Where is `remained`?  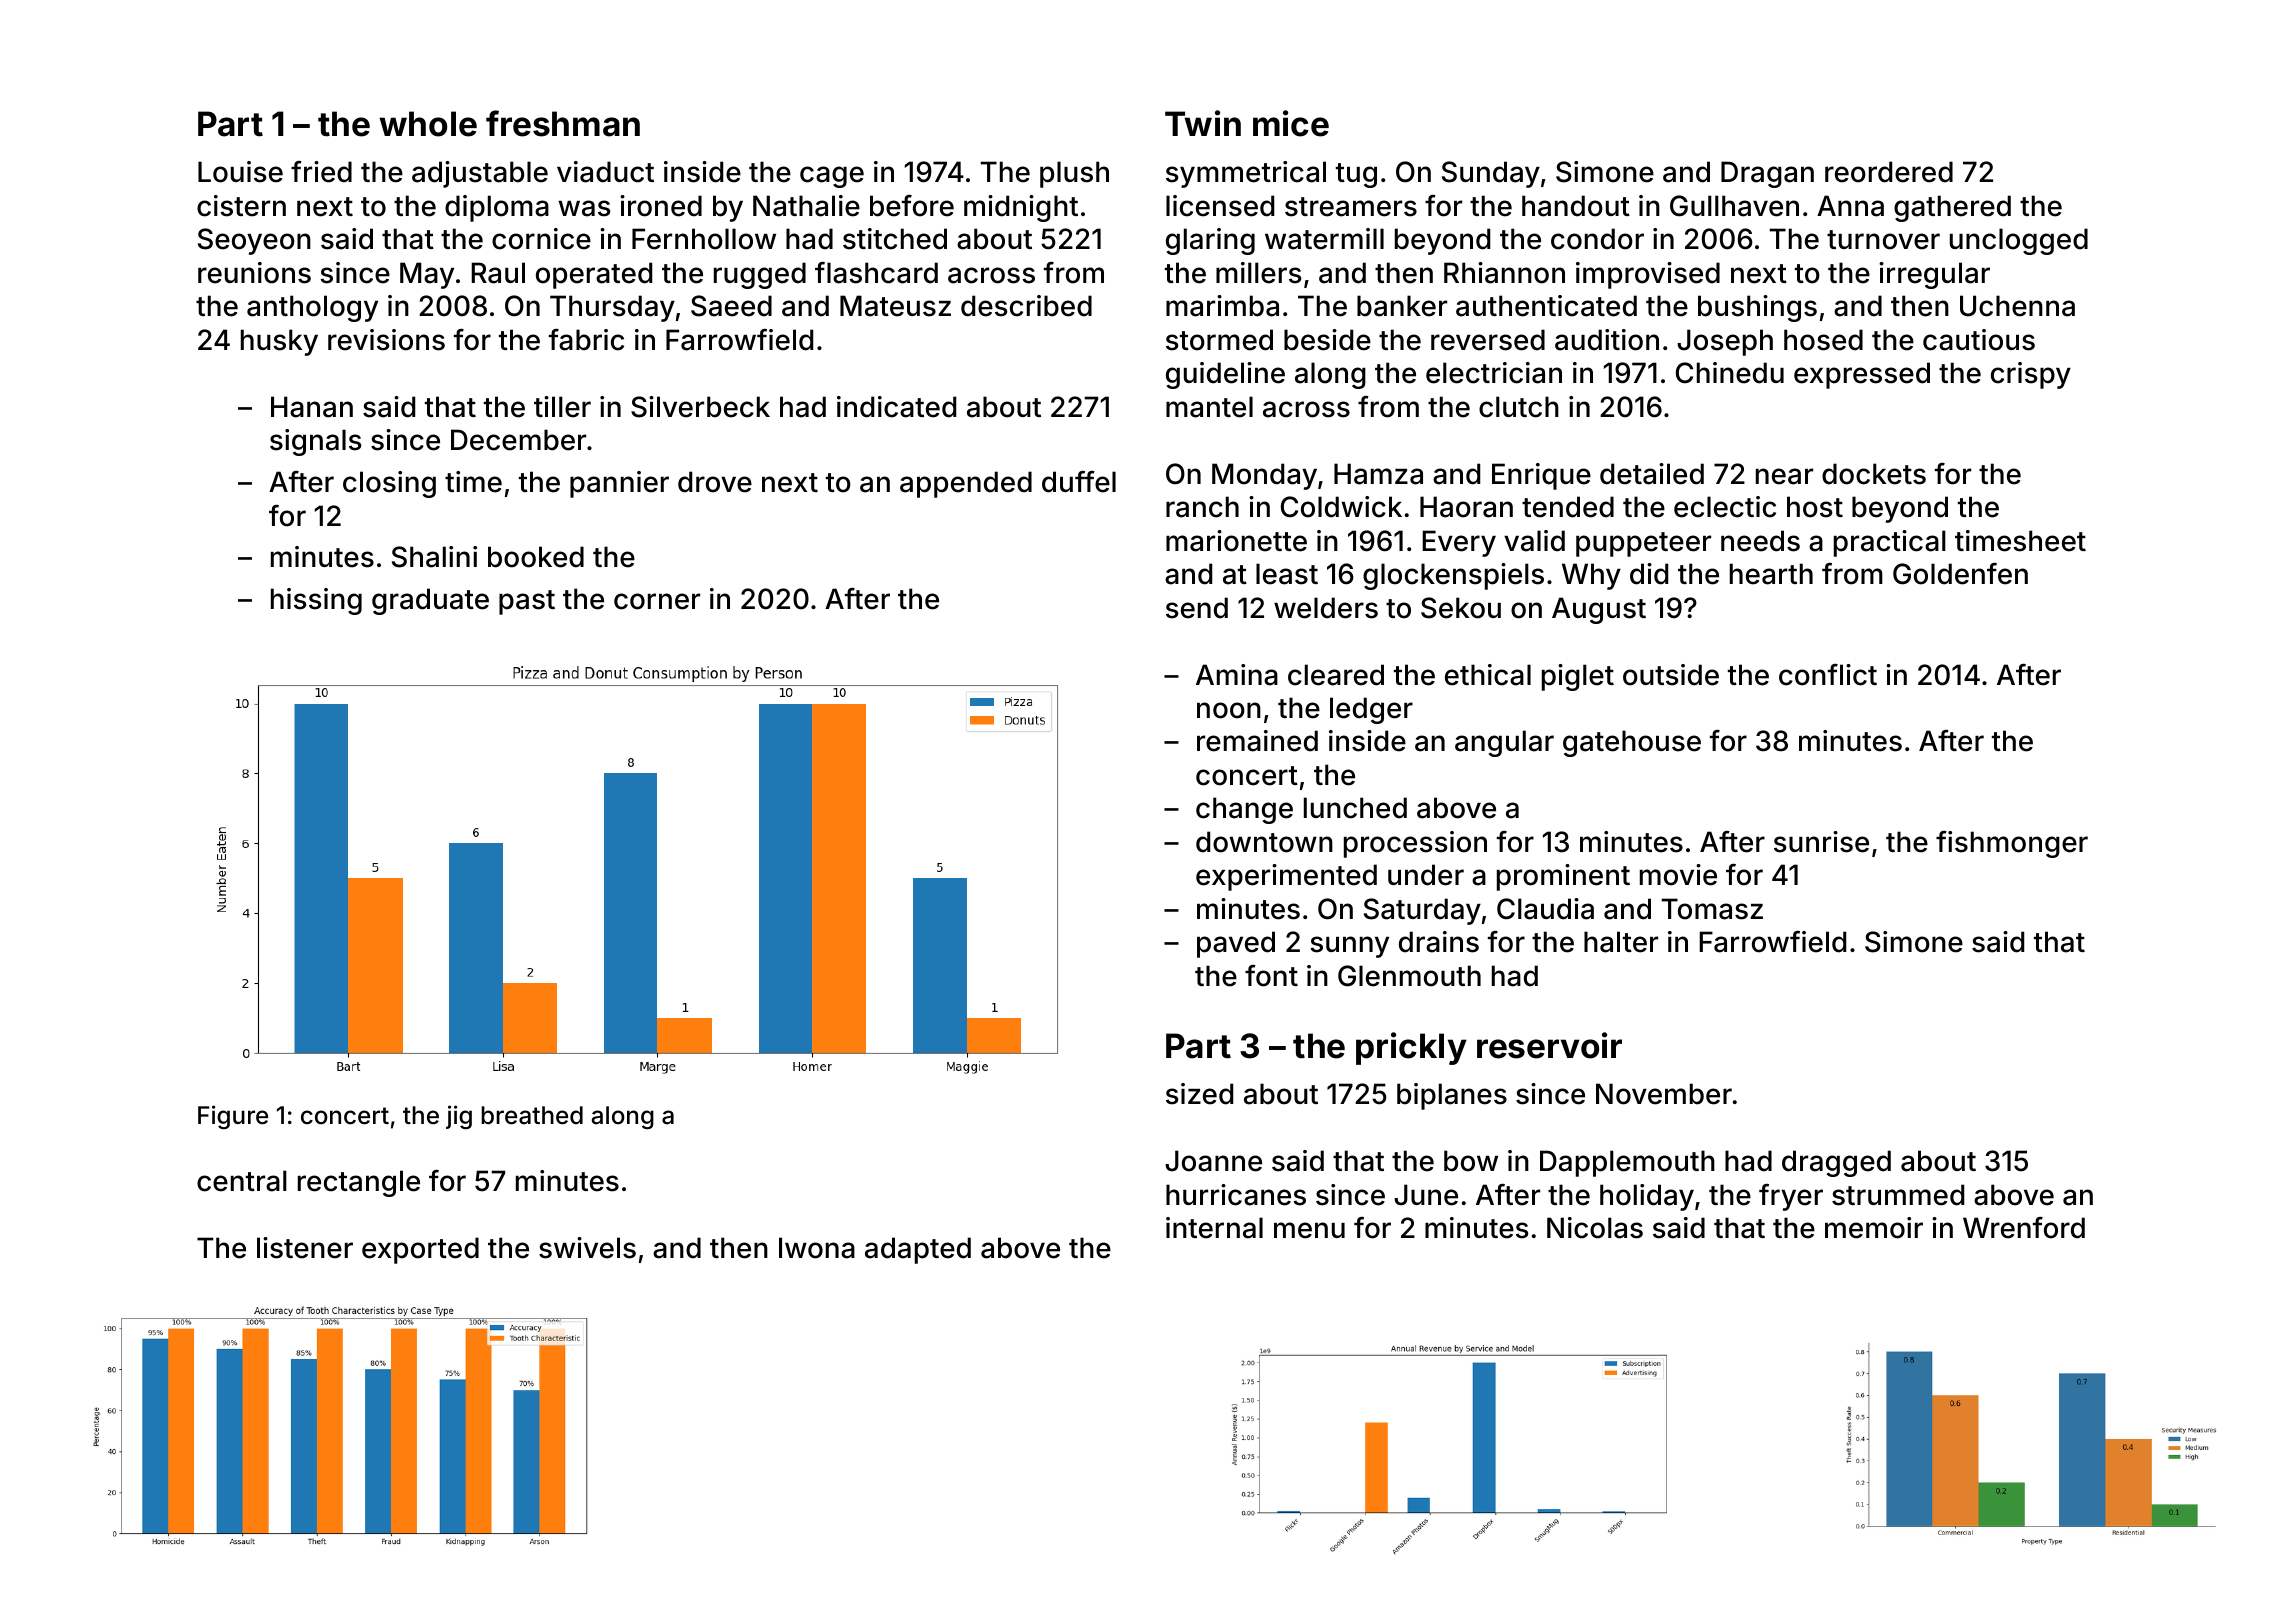 remained is located at coordinates (1257, 741).
